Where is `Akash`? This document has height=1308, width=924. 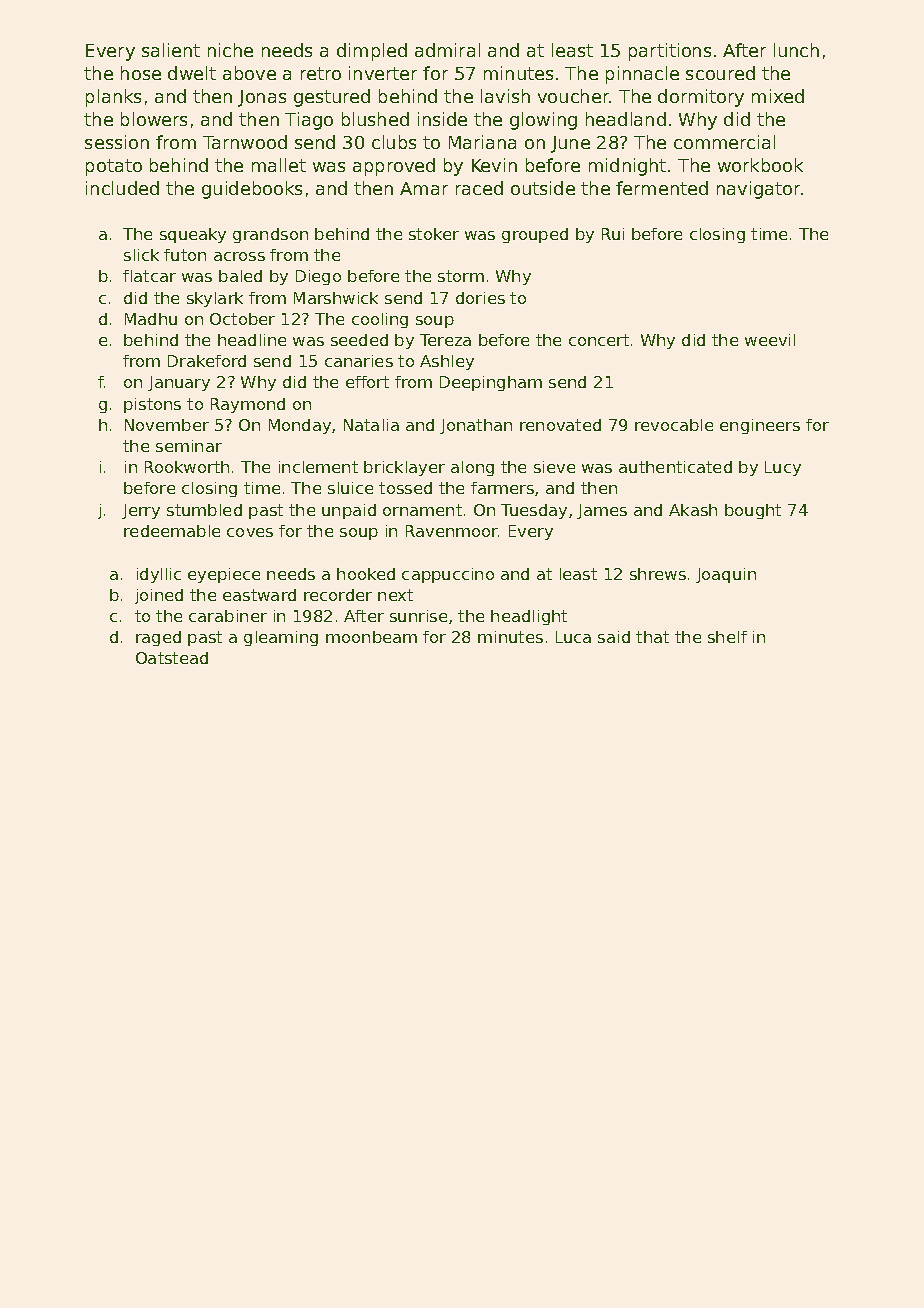
Akash is located at coordinates (693, 510).
